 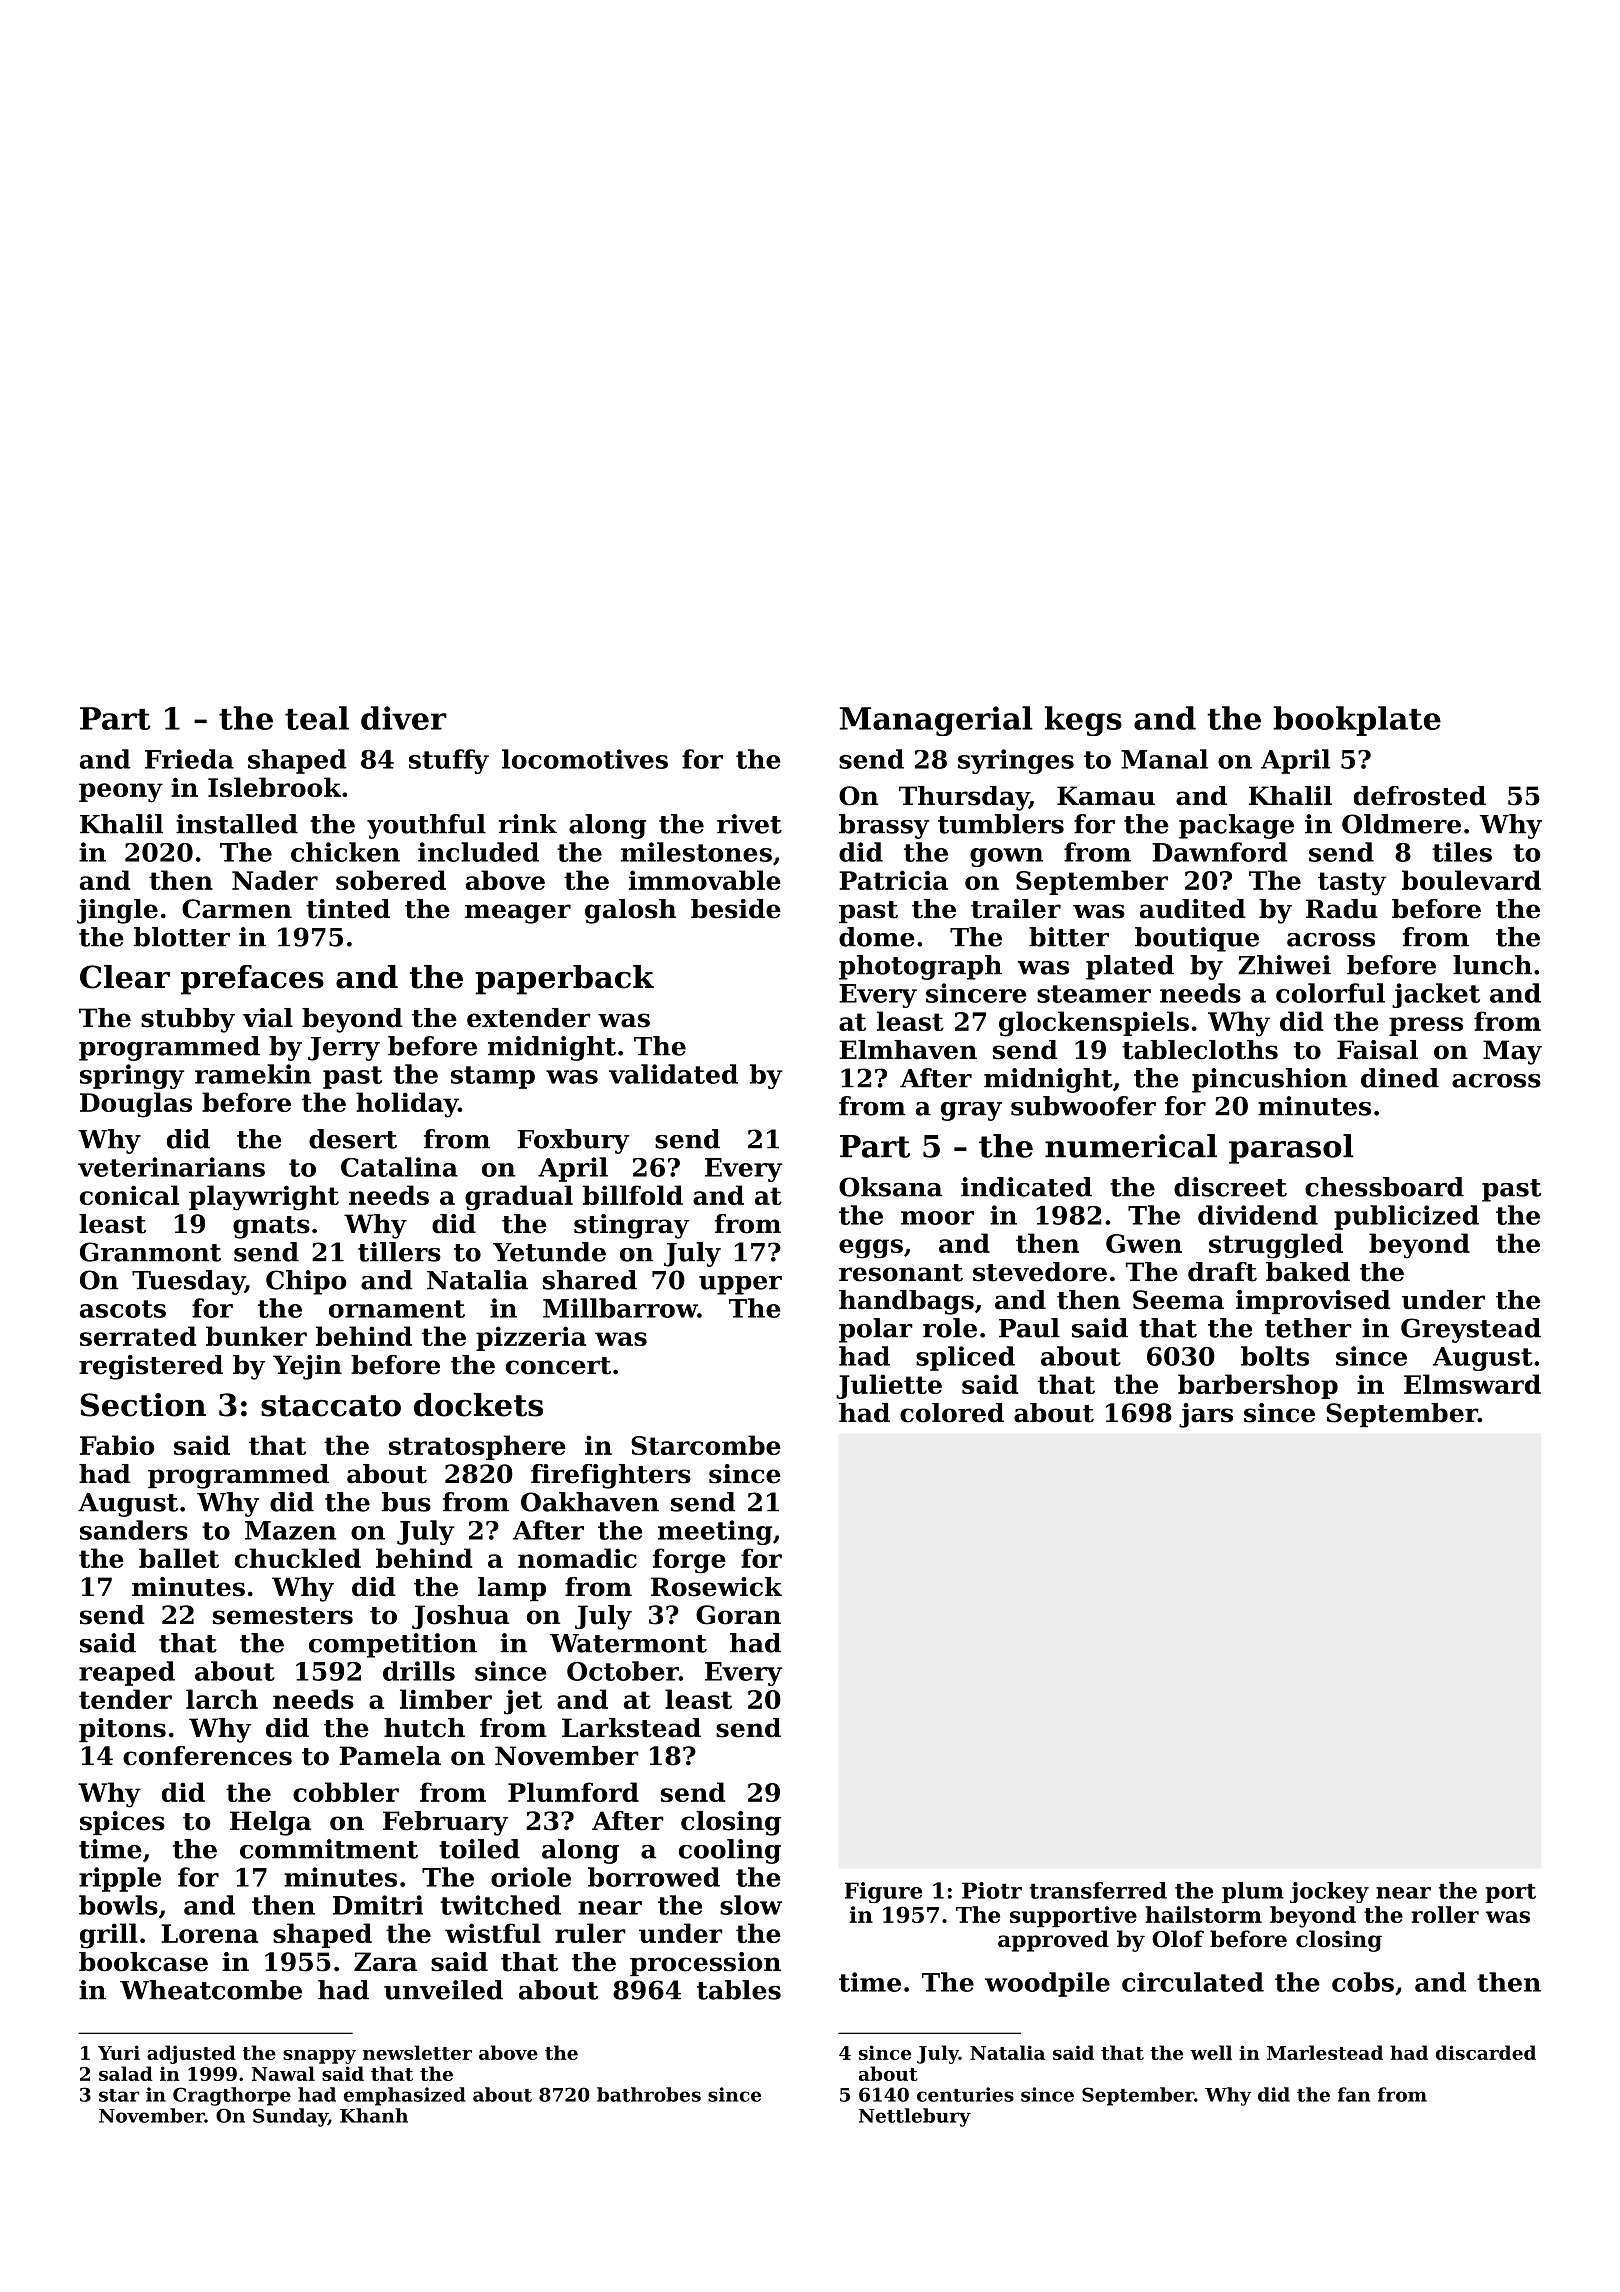 What do you see at coordinates (512, 1589) in the image?
I see `lamp` at bounding box center [512, 1589].
